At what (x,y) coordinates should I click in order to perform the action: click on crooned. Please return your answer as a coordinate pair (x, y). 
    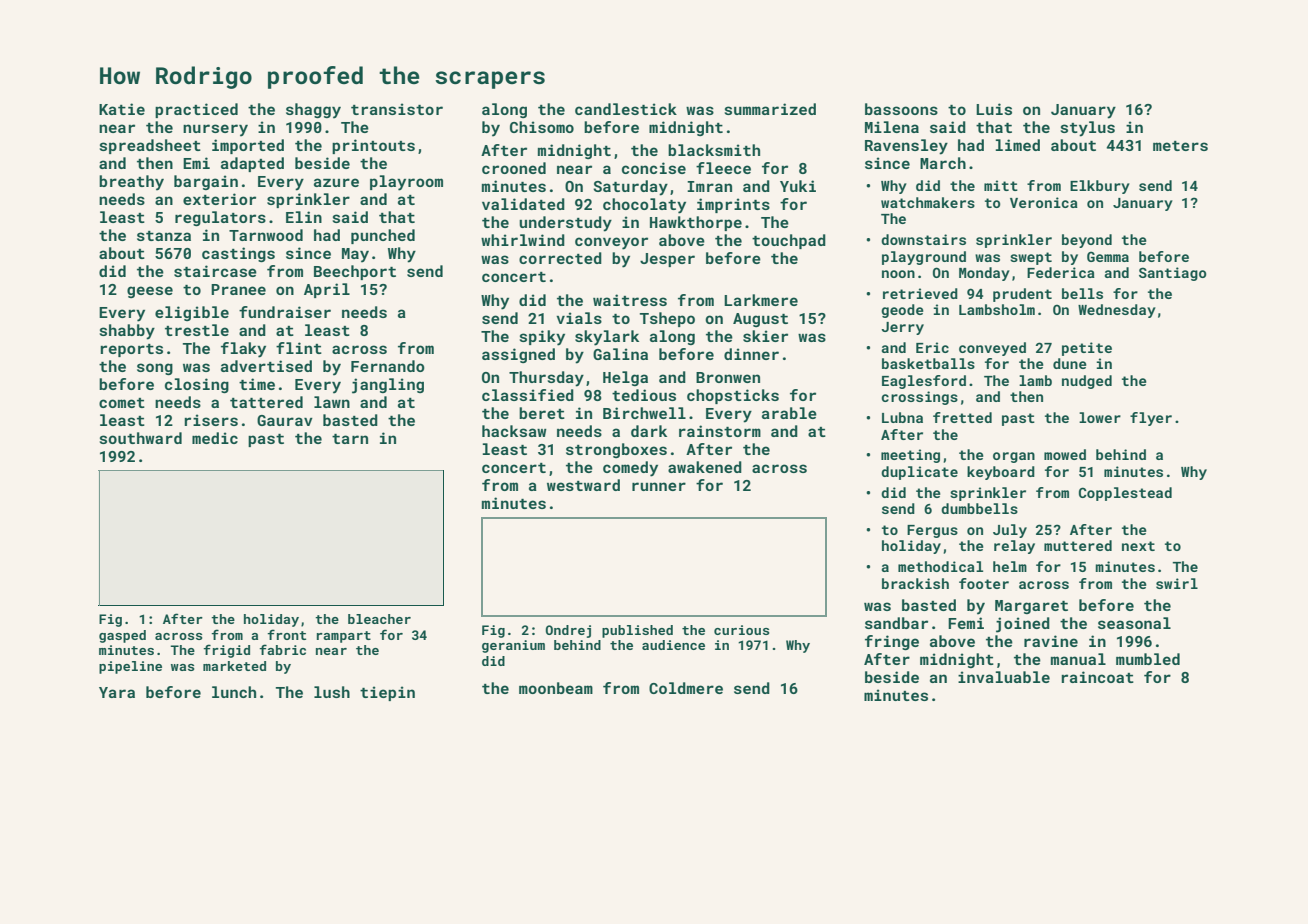
    Looking at the image, I should click on (514, 168).
